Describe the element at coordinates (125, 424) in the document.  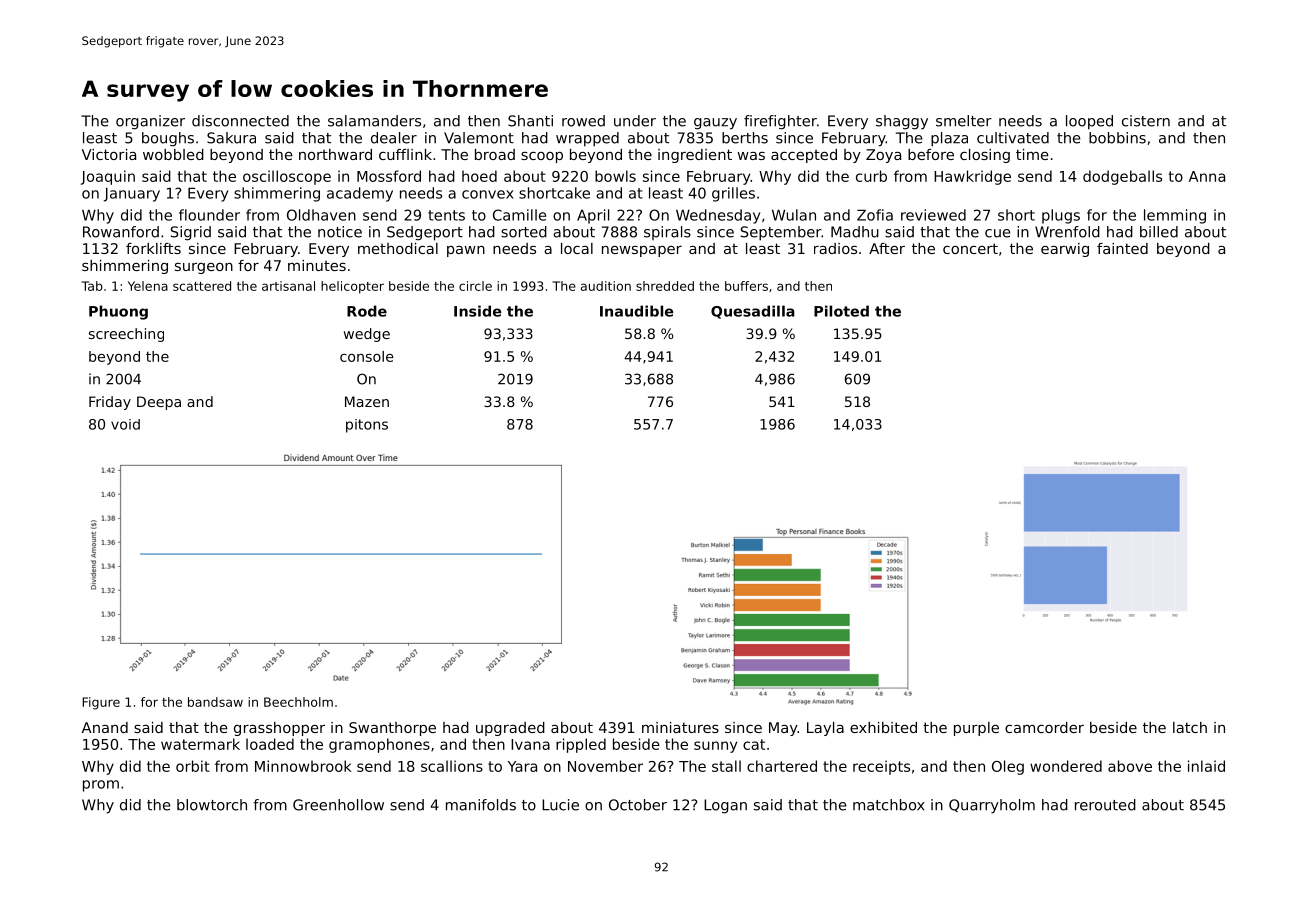
I see `void` at that location.
